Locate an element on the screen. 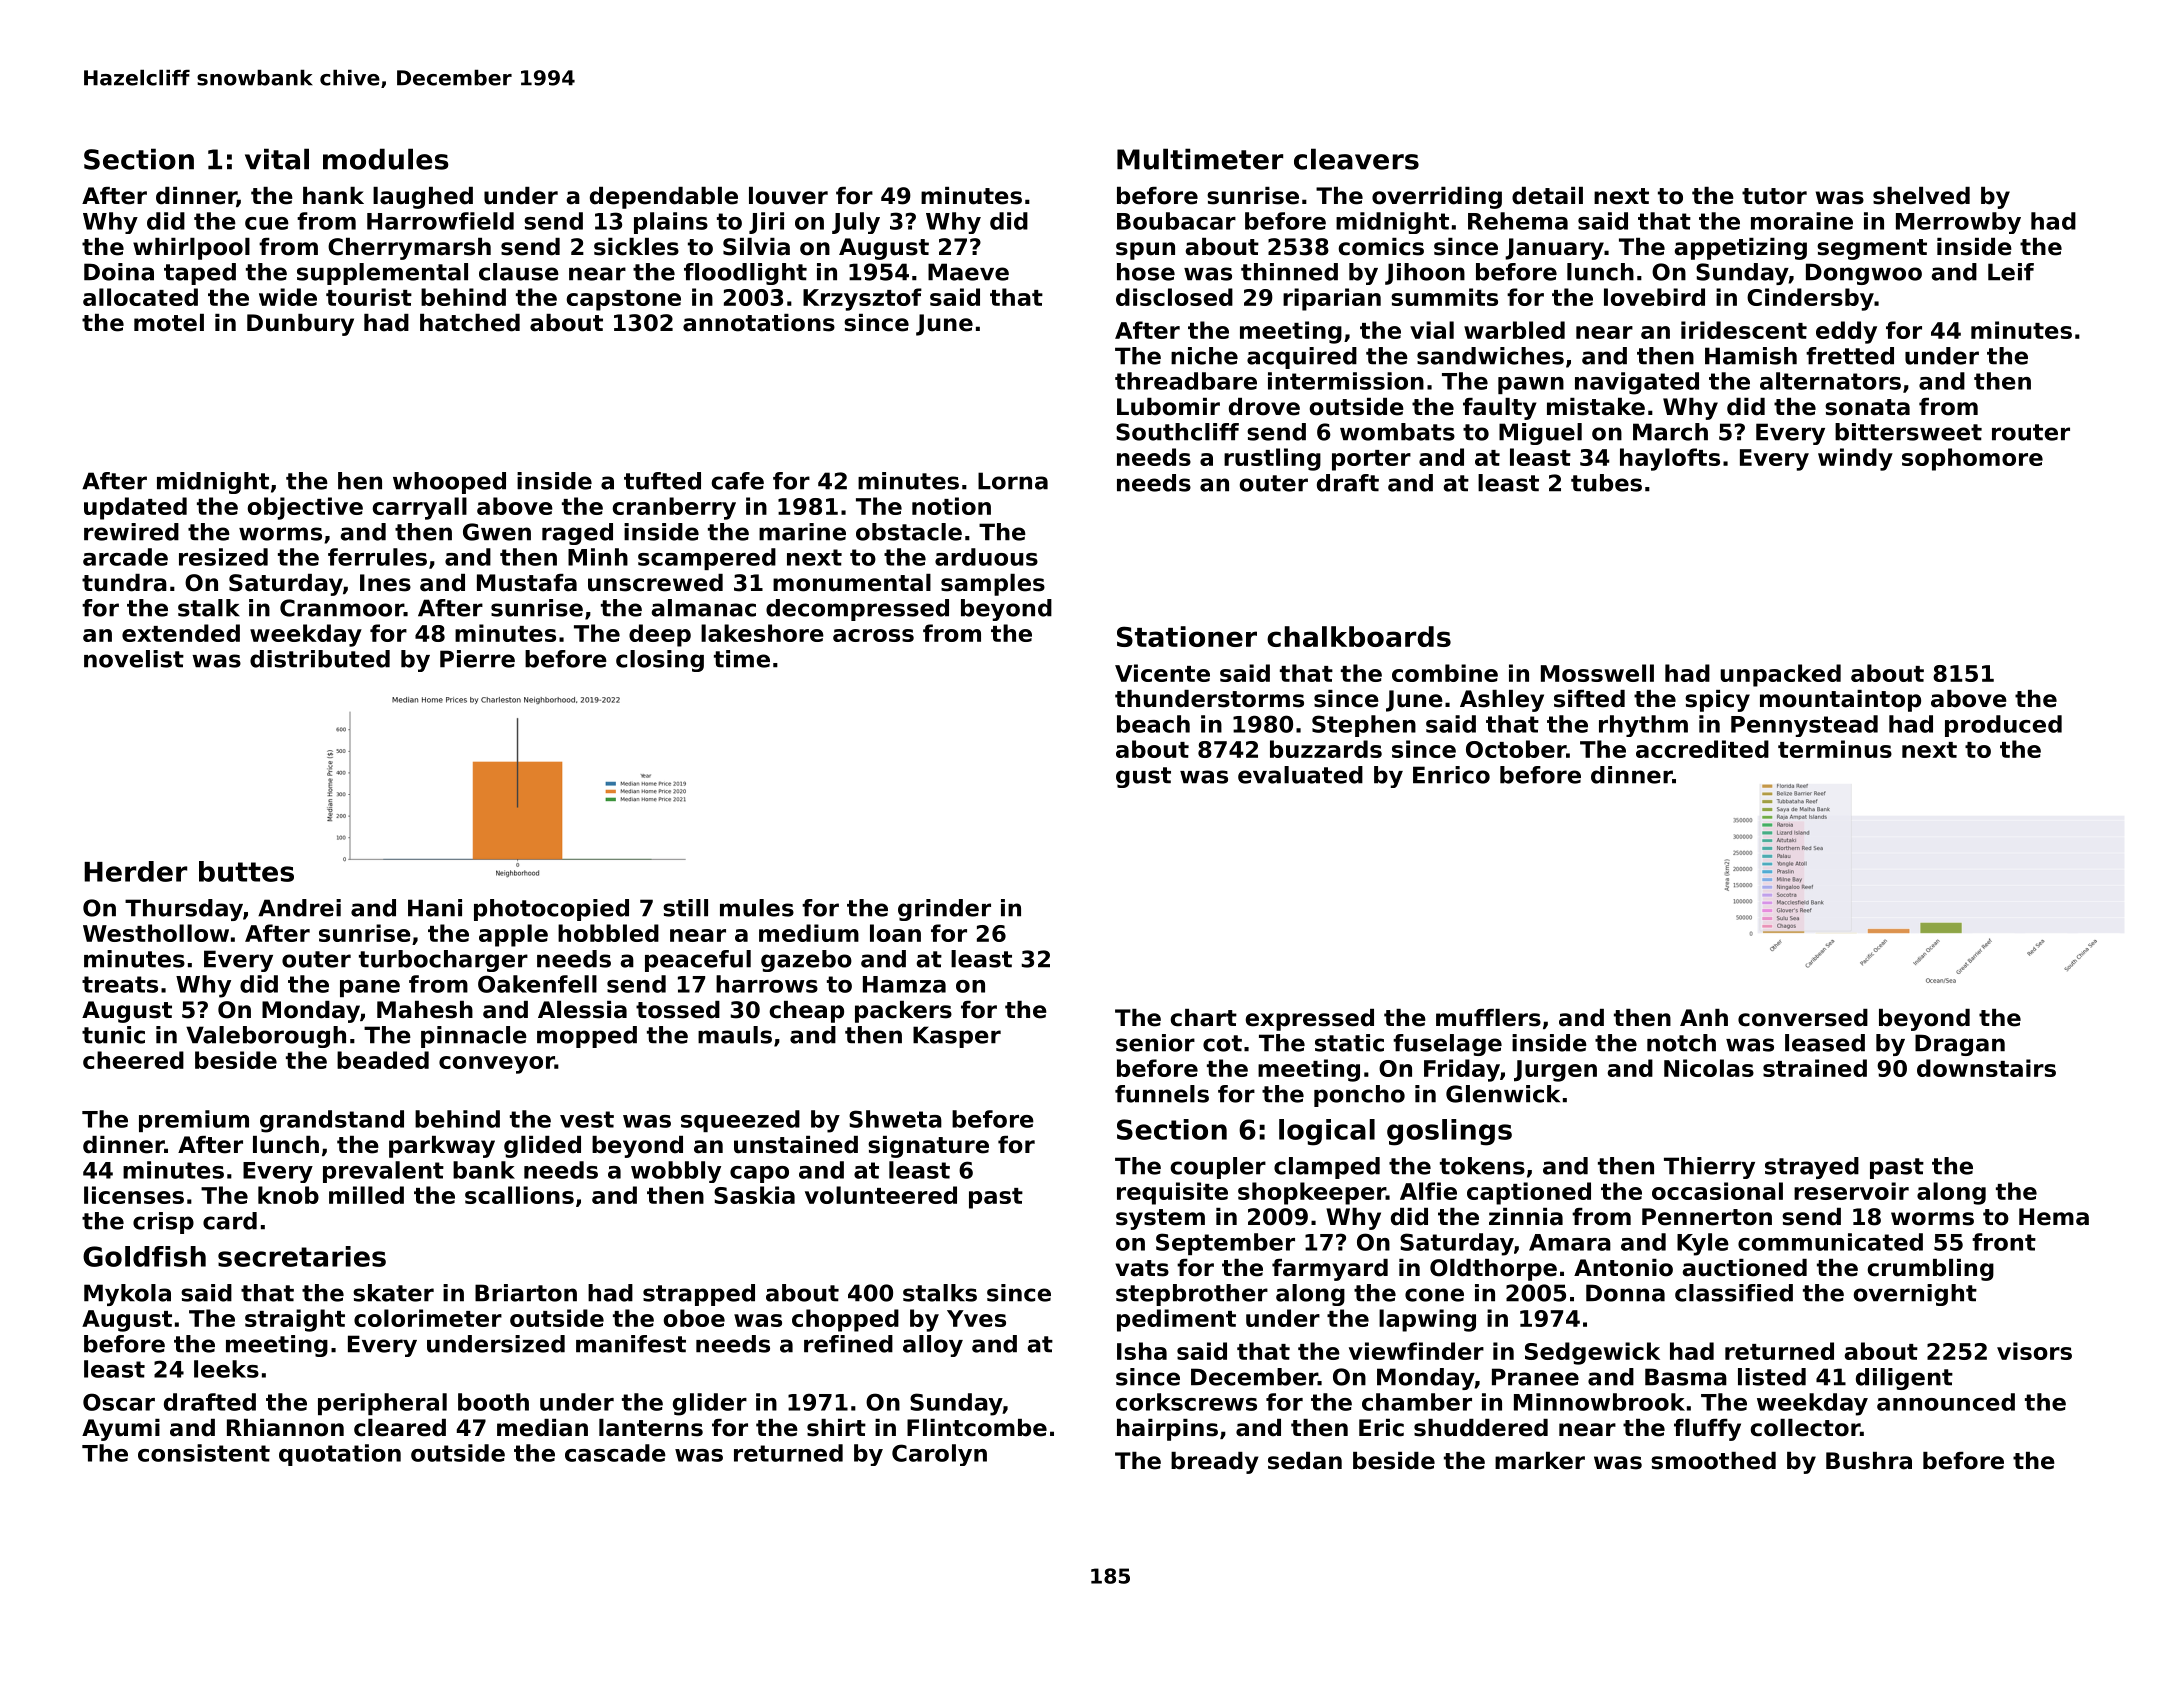 The height and width of the screenshot is (1683, 2178). modules is located at coordinates (386, 159).
